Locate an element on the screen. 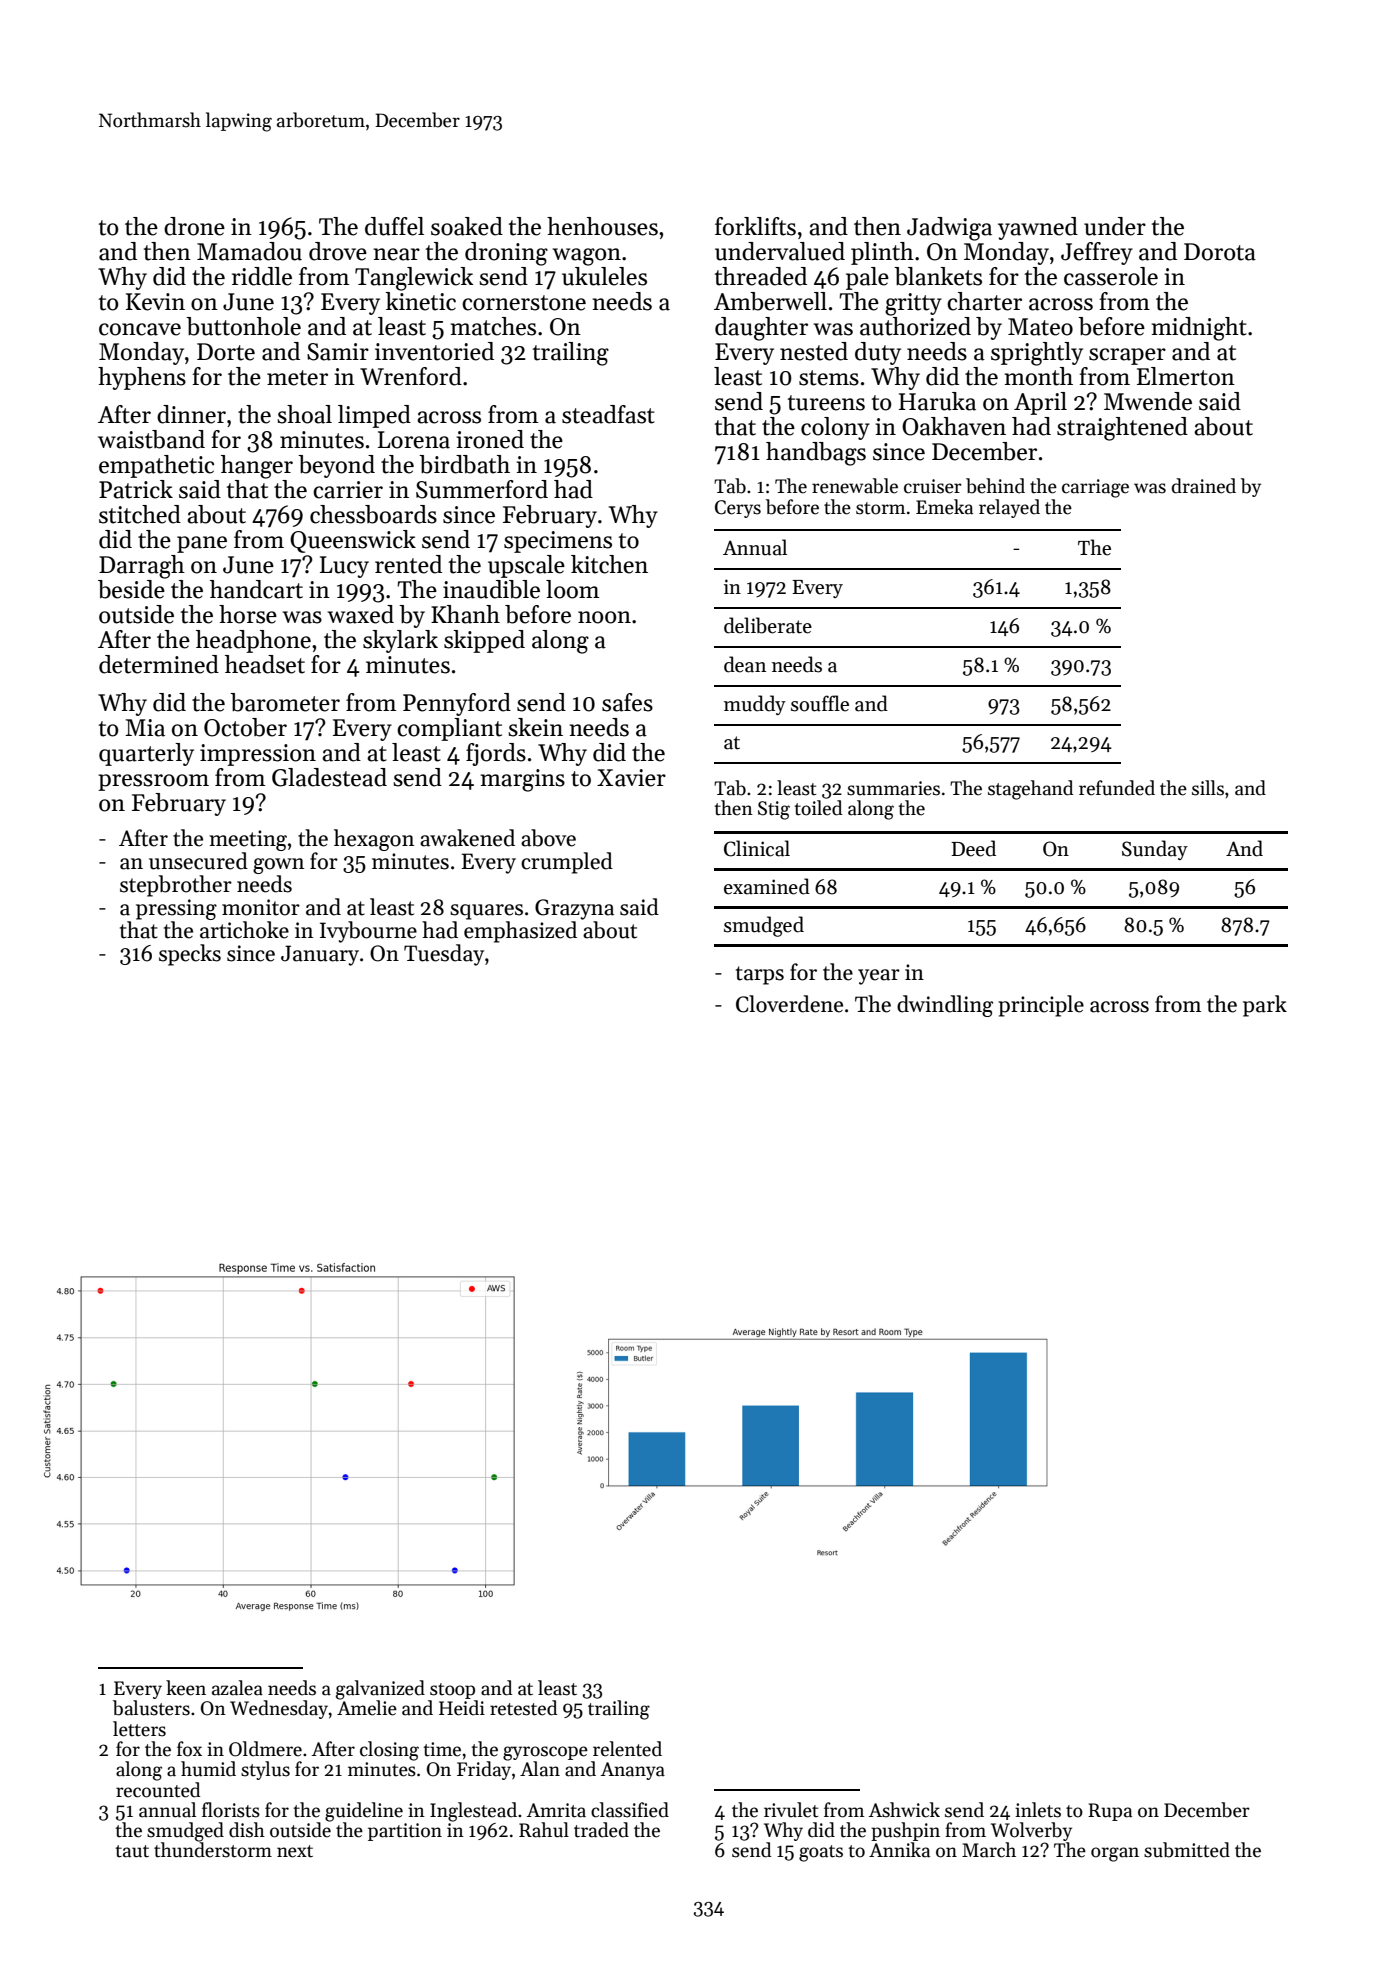 The height and width of the screenshot is (1969, 1386). submitted is located at coordinates (1187, 1850).
